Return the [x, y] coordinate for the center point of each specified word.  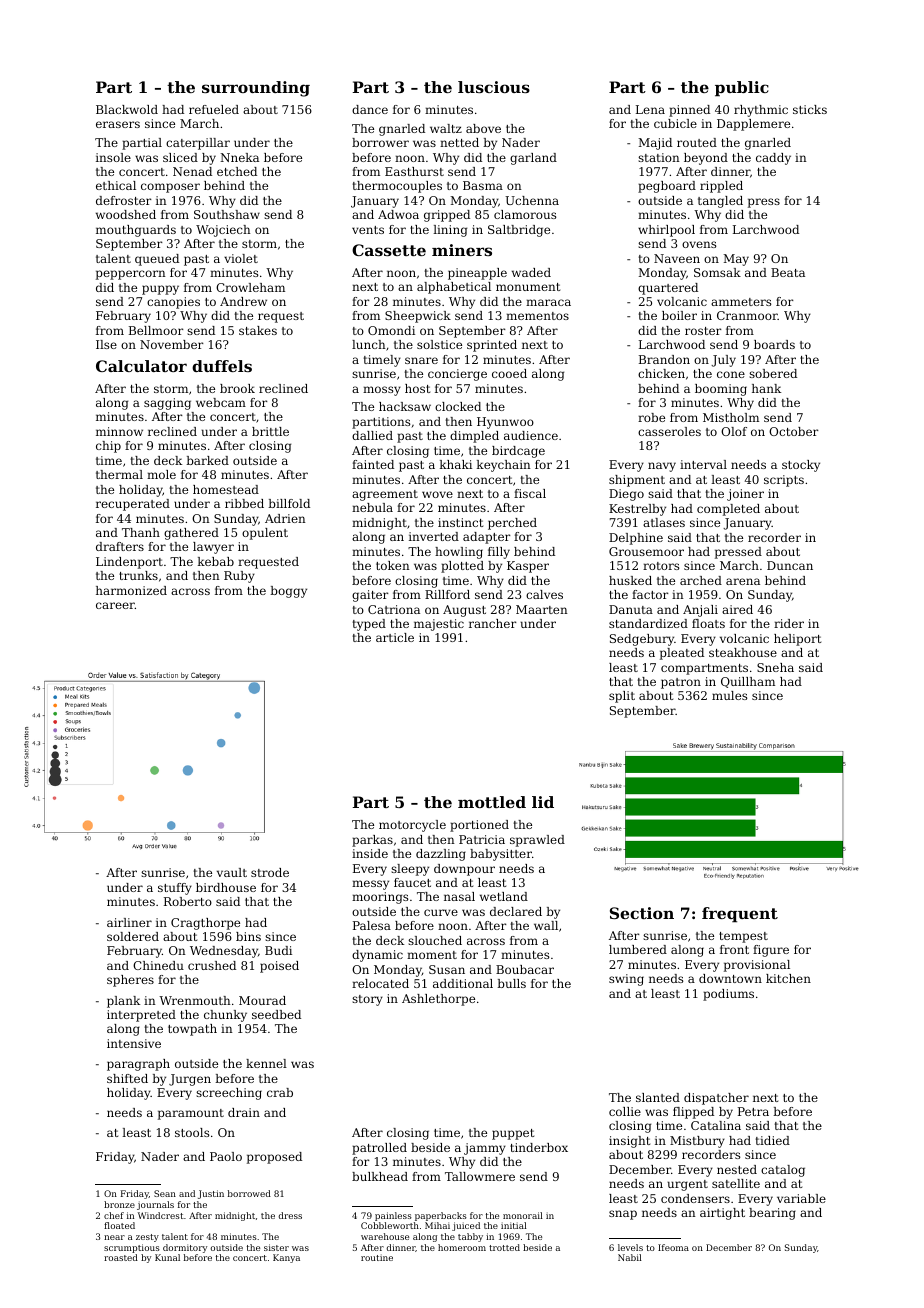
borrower [380, 142]
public [742, 89]
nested [737, 1169]
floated [119, 1225]
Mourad [262, 1000]
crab [280, 1092]
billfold [289, 503]
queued [157, 260]
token [393, 565]
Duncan [790, 565]
